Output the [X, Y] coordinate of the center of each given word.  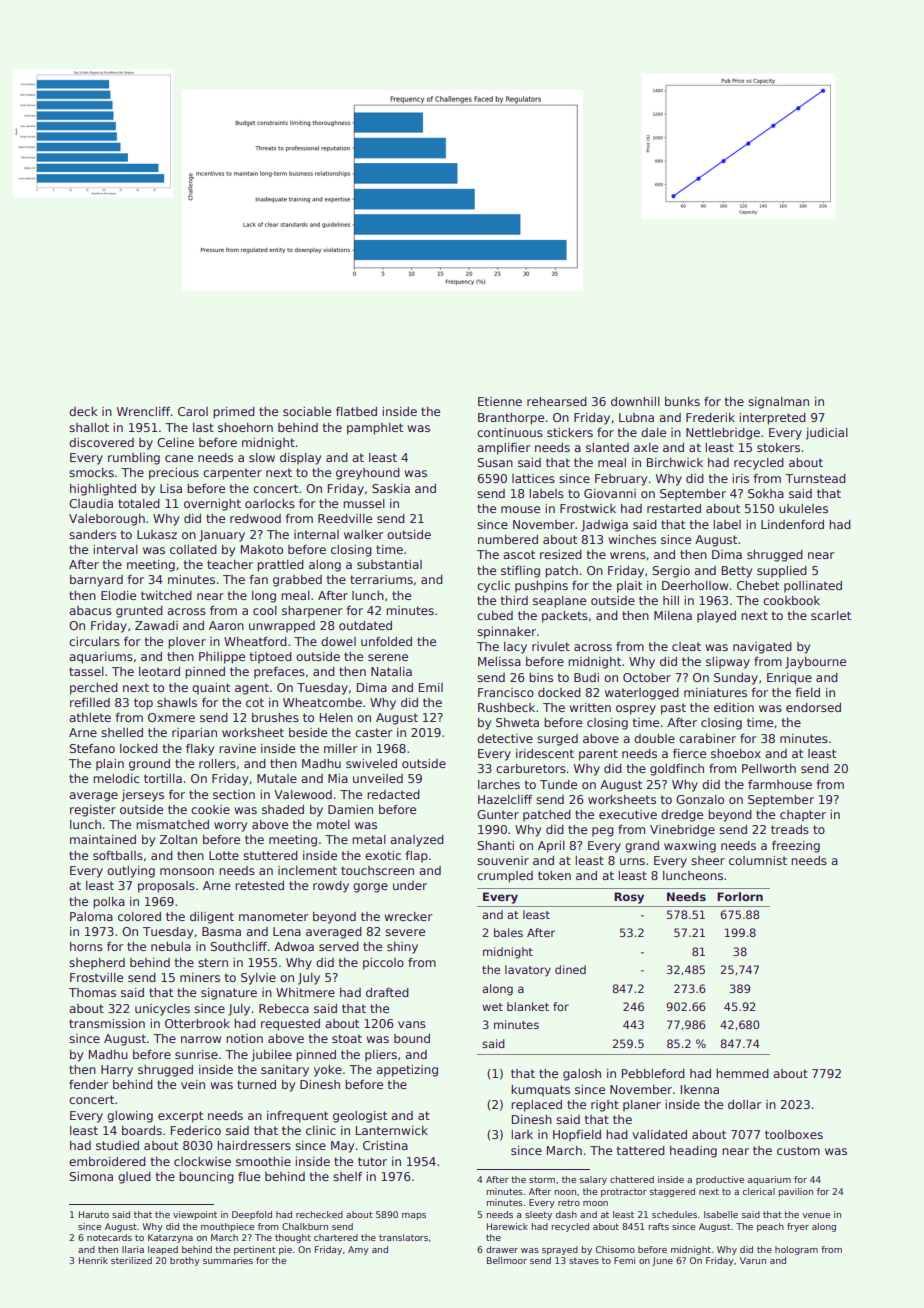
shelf [347, 1176]
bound [412, 1038]
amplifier [504, 449]
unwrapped [282, 627]
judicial [827, 434]
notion [244, 1038]
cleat [686, 646]
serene [388, 657]
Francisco [506, 692]
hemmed [742, 1073]
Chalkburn [305, 1226]
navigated [762, 648]
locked [139, 748]
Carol [193, 411]
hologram [796, 1250]
